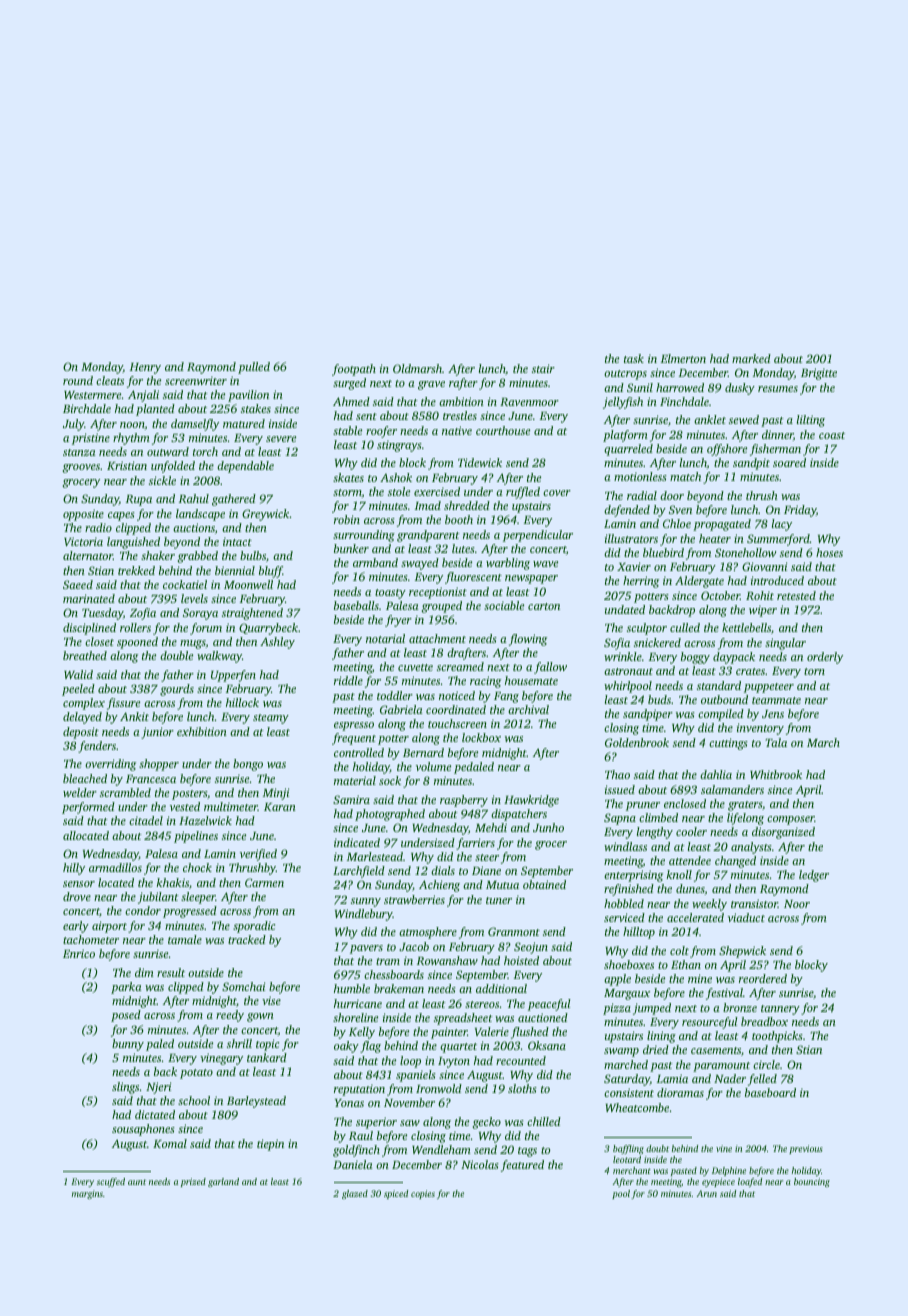 This page has height=1316, width=908. I want to click on weekly, so click(709, 905).
